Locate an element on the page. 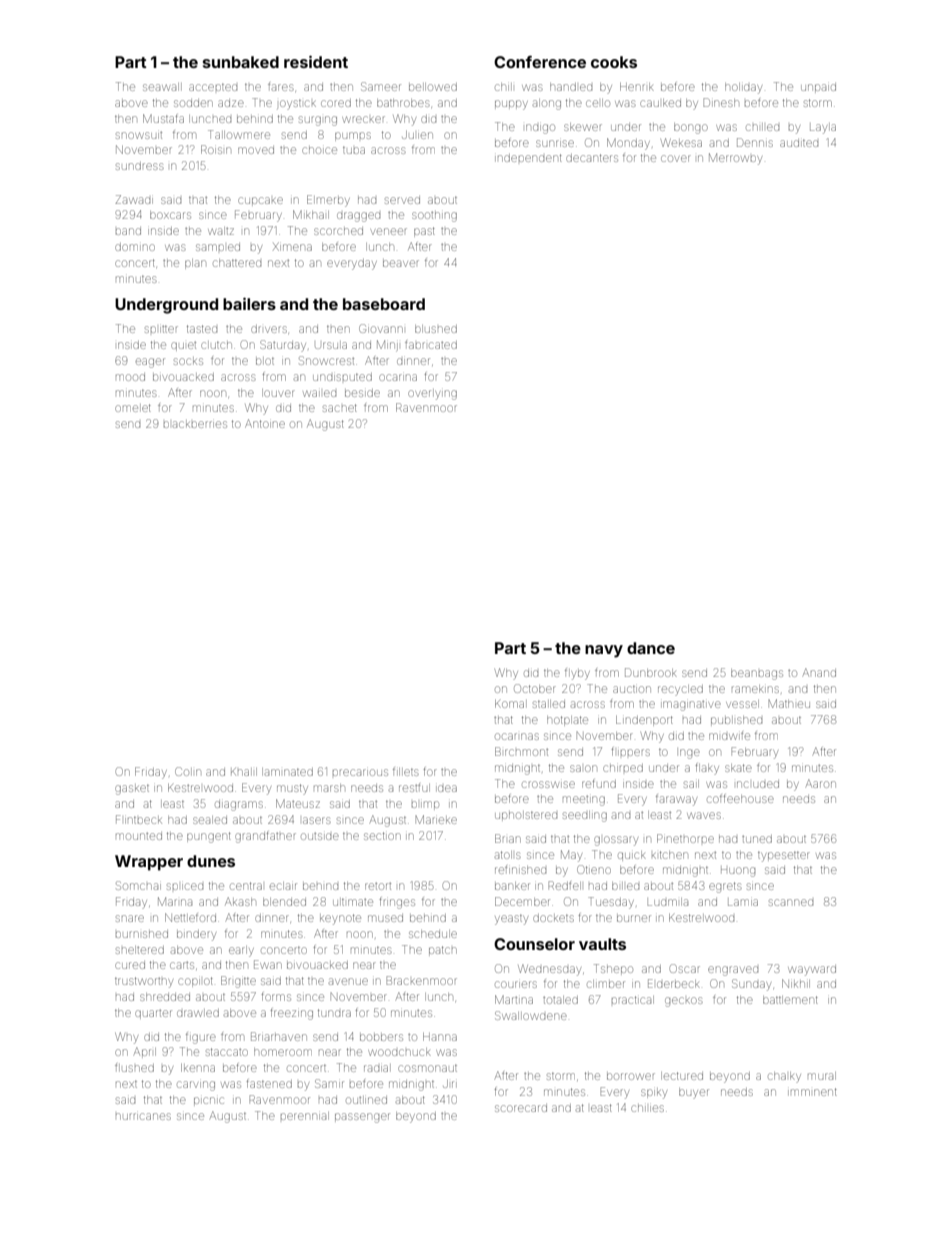 The image size is (952, 1233). bongo is located at coordinates (691, 128).
